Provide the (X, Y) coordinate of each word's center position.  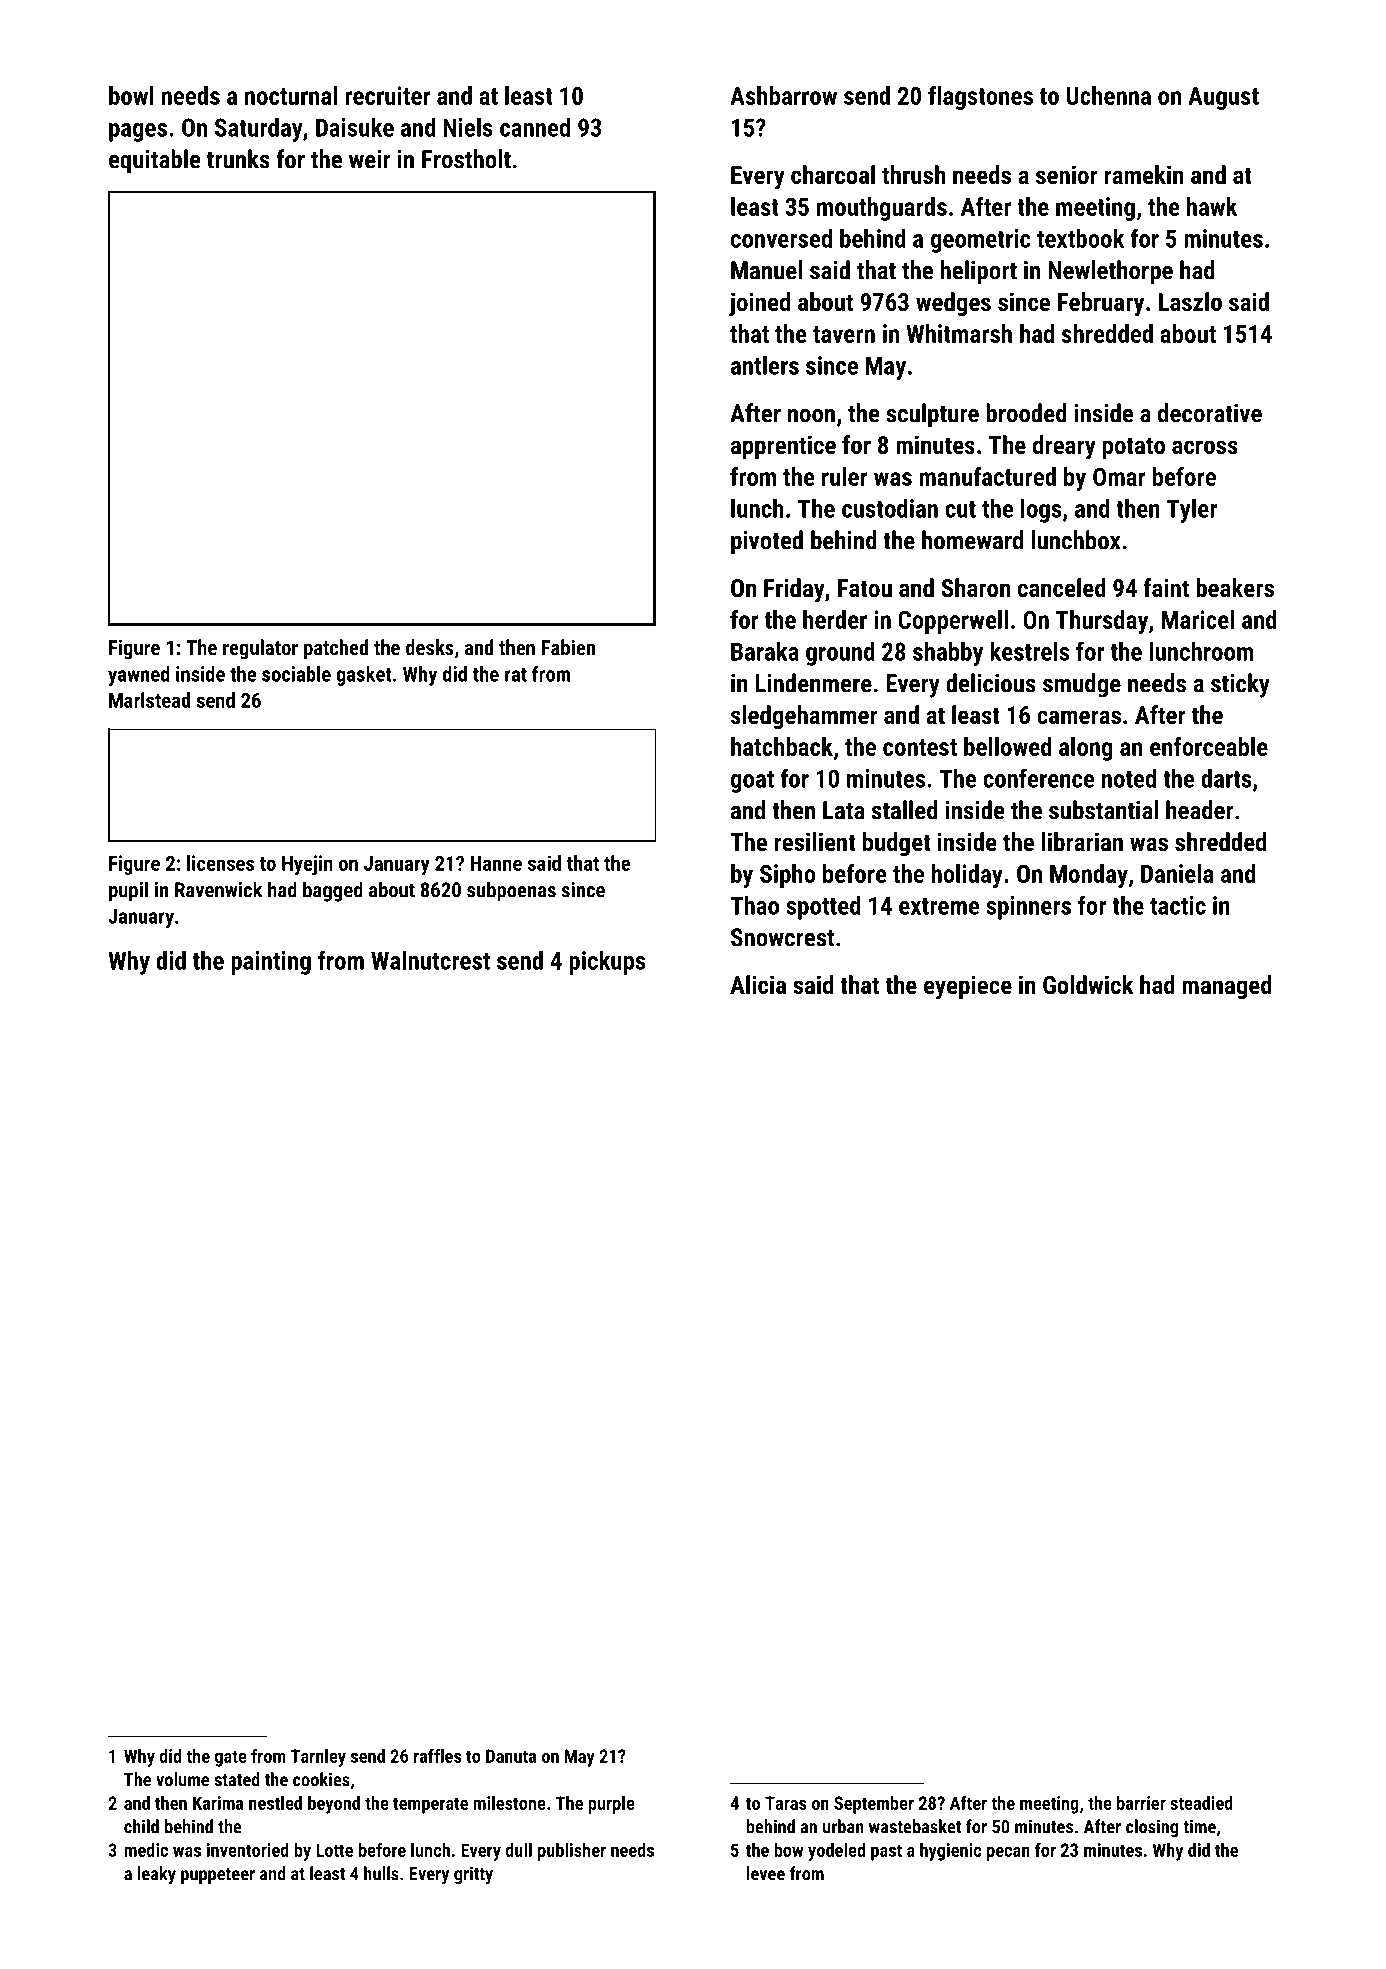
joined (759, 304)
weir (370, 159)
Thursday (1102, 622)
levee (766, 1873)
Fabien (568, 647)
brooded (1026, 413)
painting (271, 963)
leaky (157, 1875)
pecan (1008, 1854)
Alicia (758, 984)
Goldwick (1088, 984)
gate (231, 1758)
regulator (260, 649)
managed (1227, 987)
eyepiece (968, 987)
